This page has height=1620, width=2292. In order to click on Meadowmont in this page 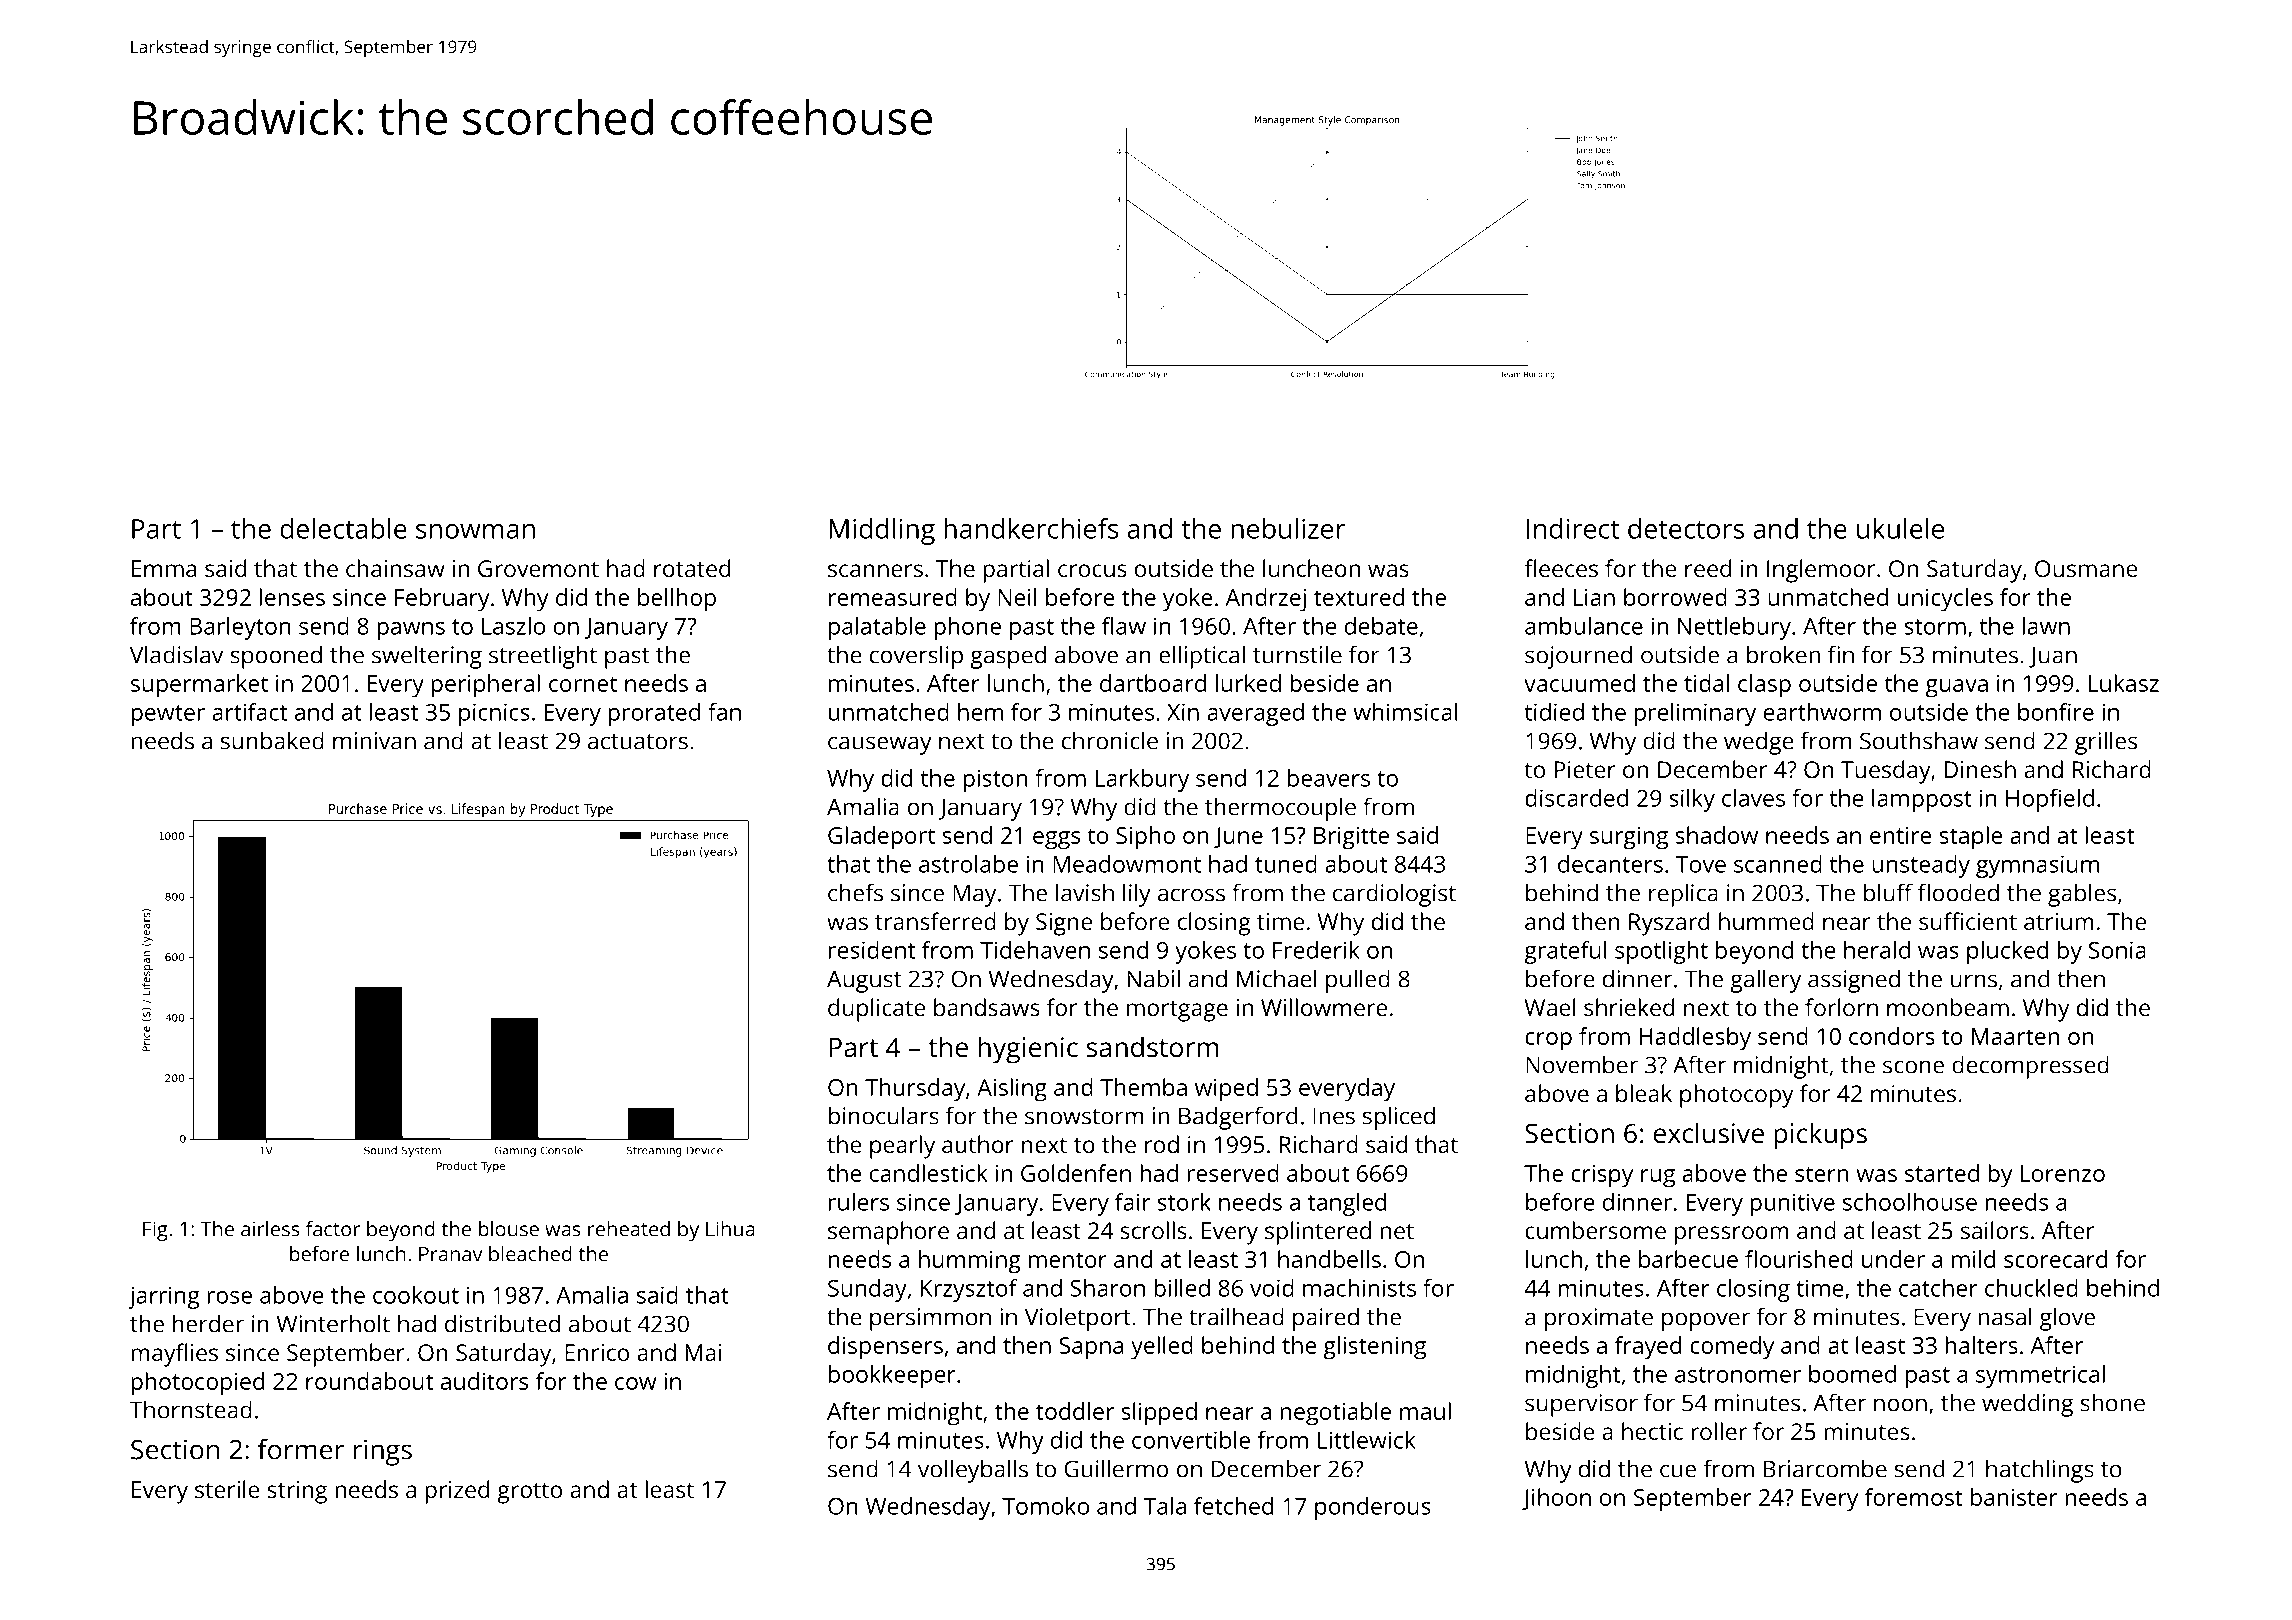, I will do `click(1127, 864)`.
